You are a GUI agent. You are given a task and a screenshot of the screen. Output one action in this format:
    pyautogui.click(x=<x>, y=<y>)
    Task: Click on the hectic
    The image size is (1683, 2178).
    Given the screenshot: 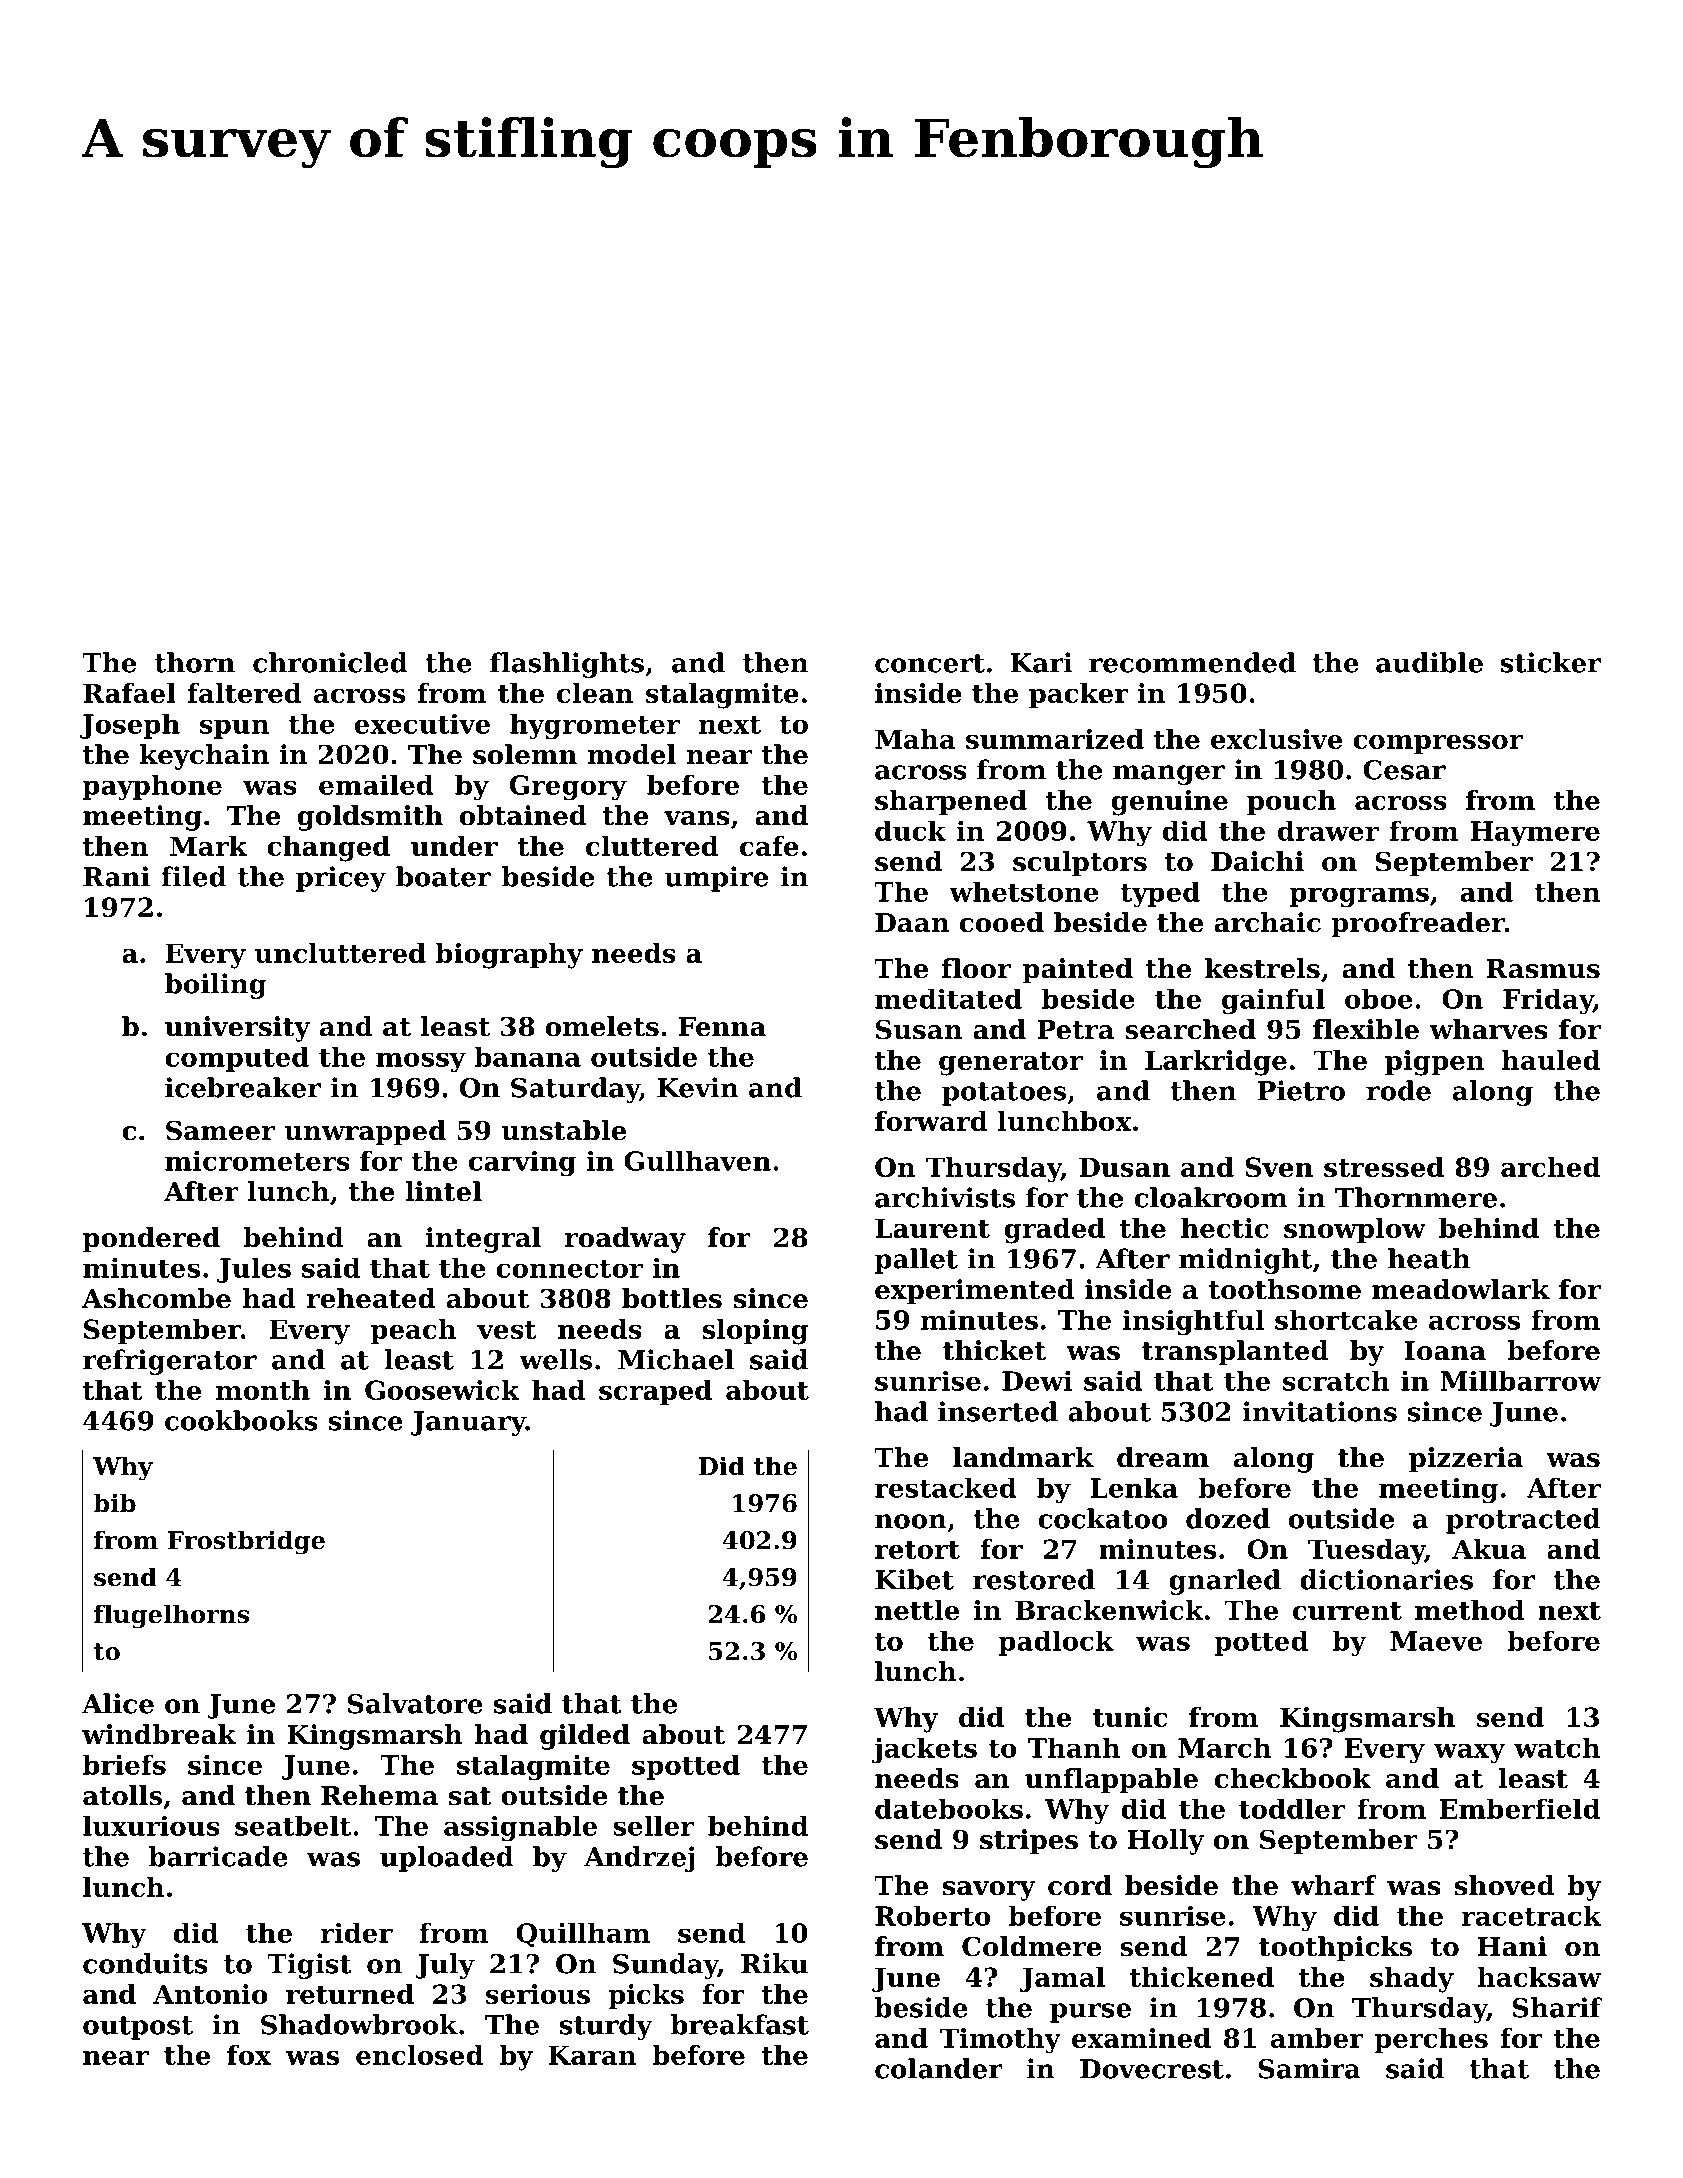 What is the action you would take?
    pyautogui.click(x=1224, y=1228)
